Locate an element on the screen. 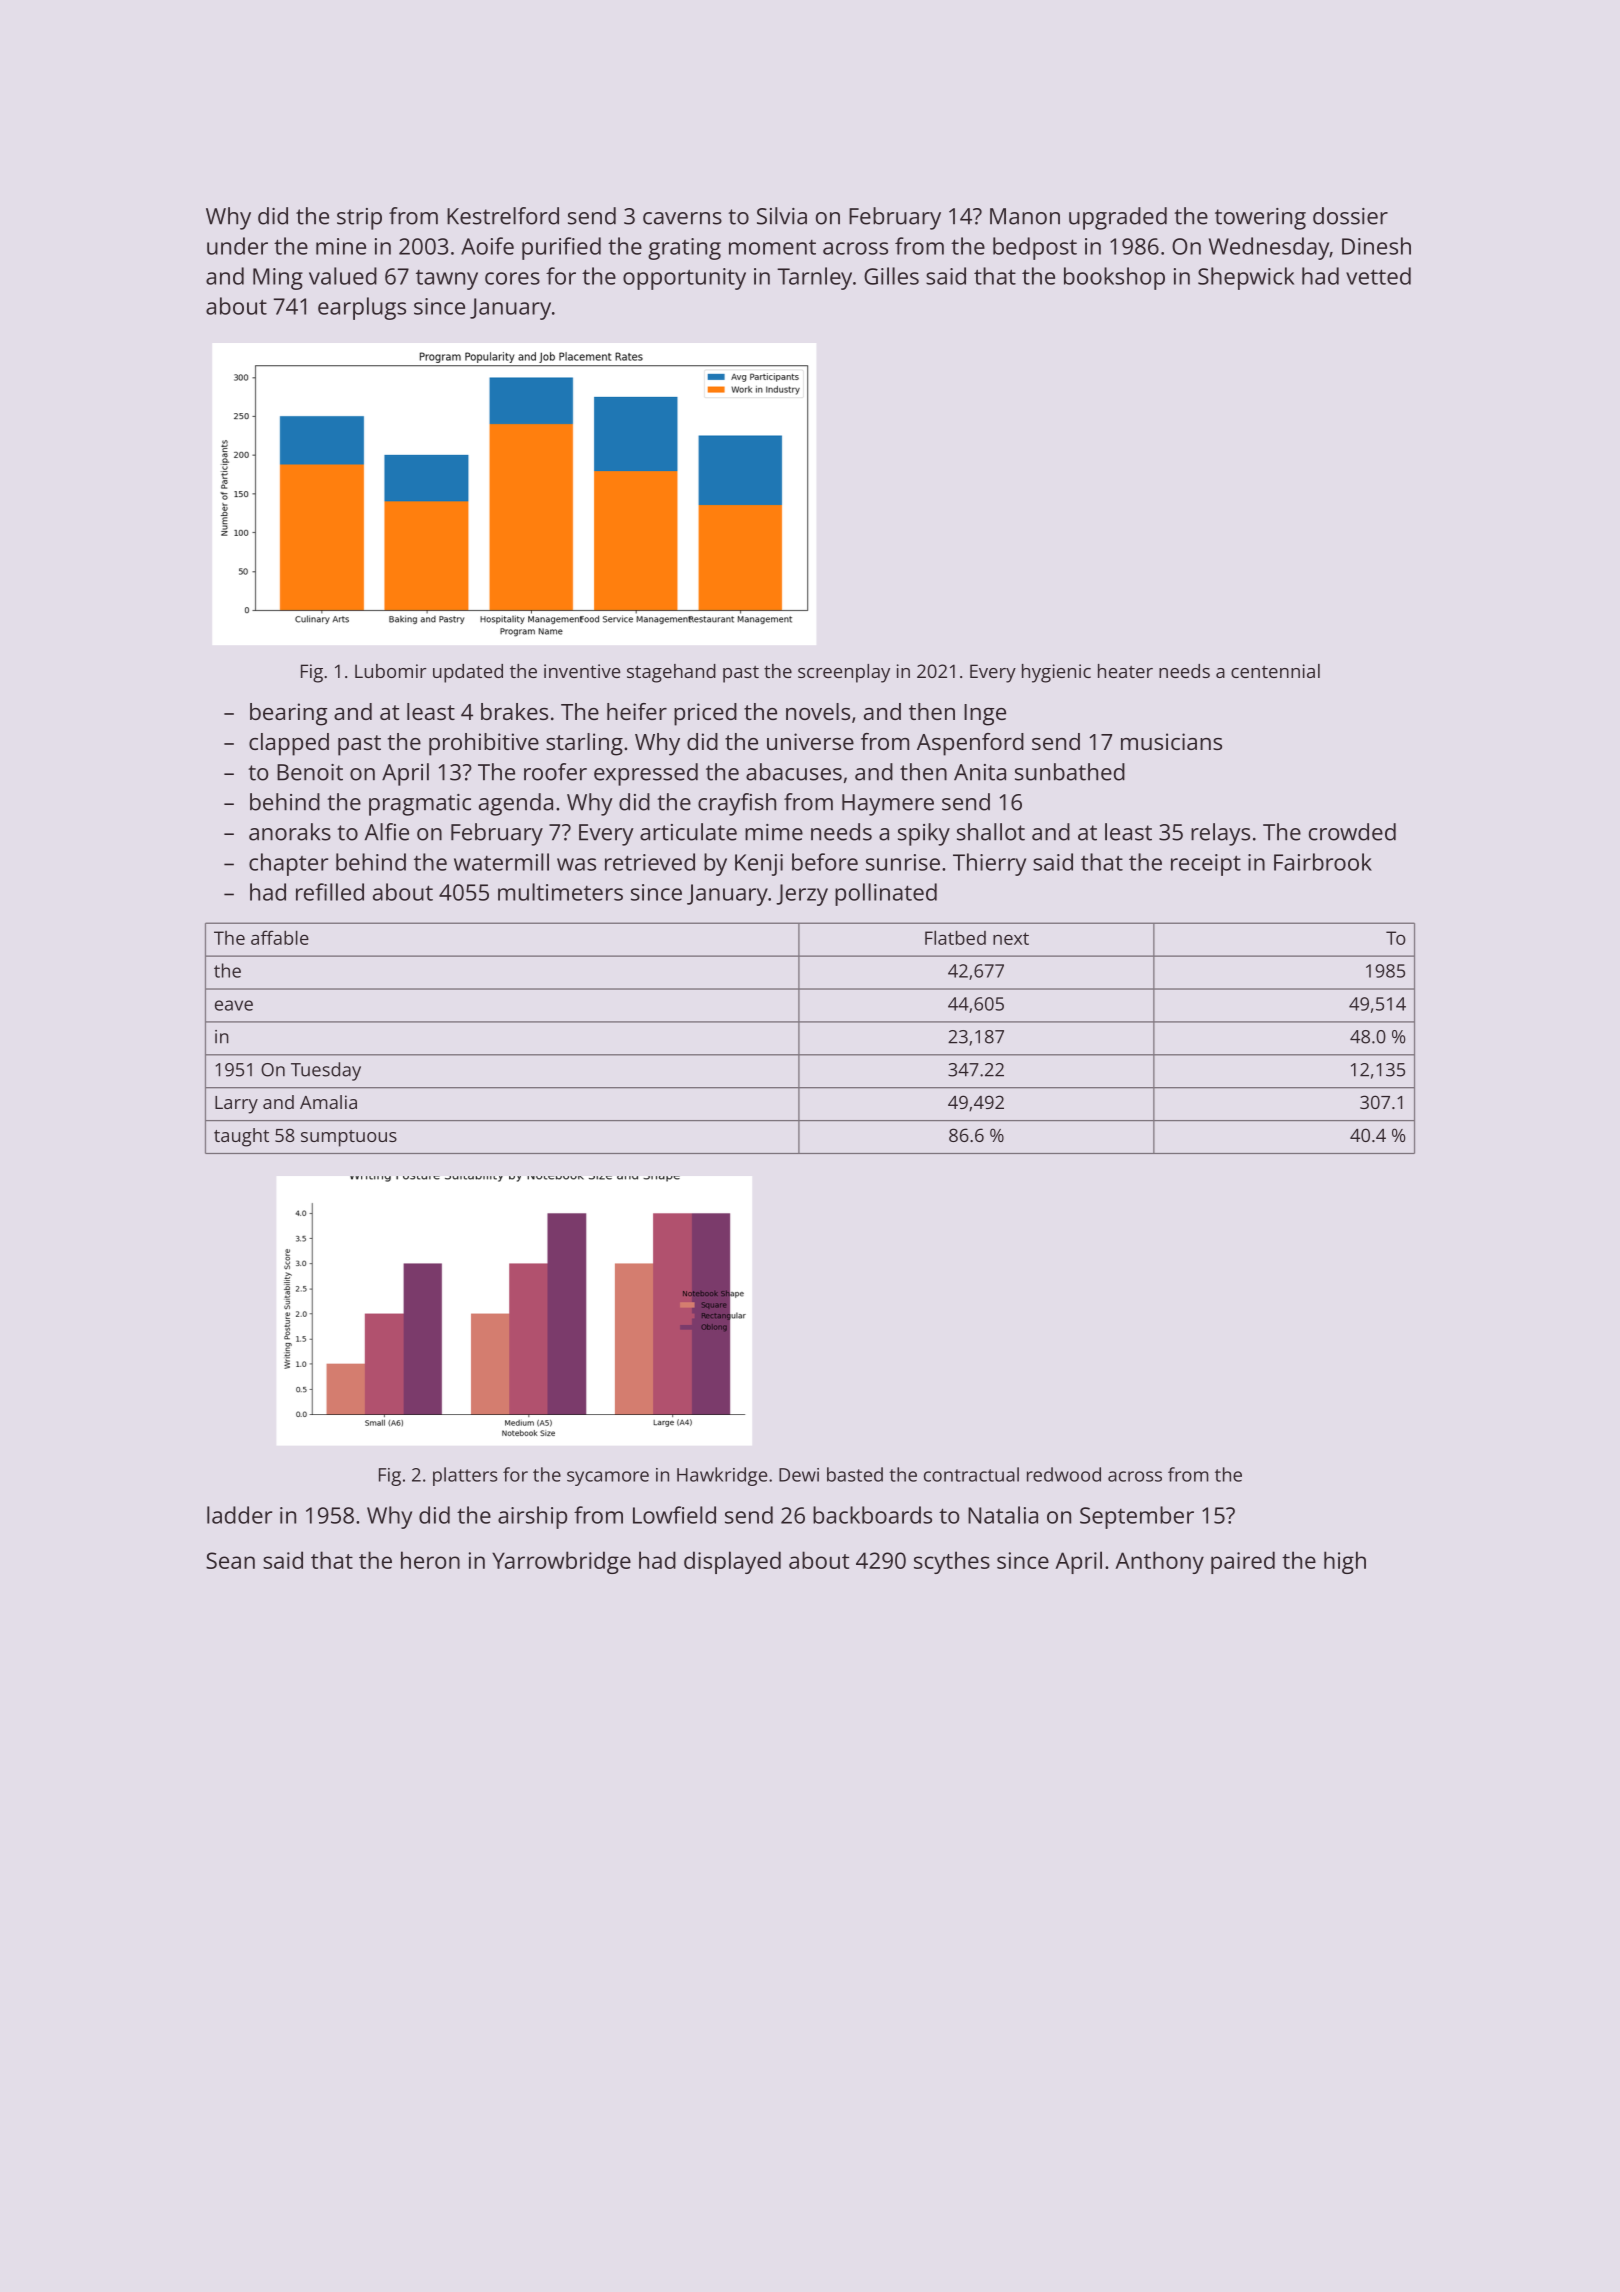 This screenshot has height=2292, width=1620. bookshop is located at coordinates (1114, 278).
